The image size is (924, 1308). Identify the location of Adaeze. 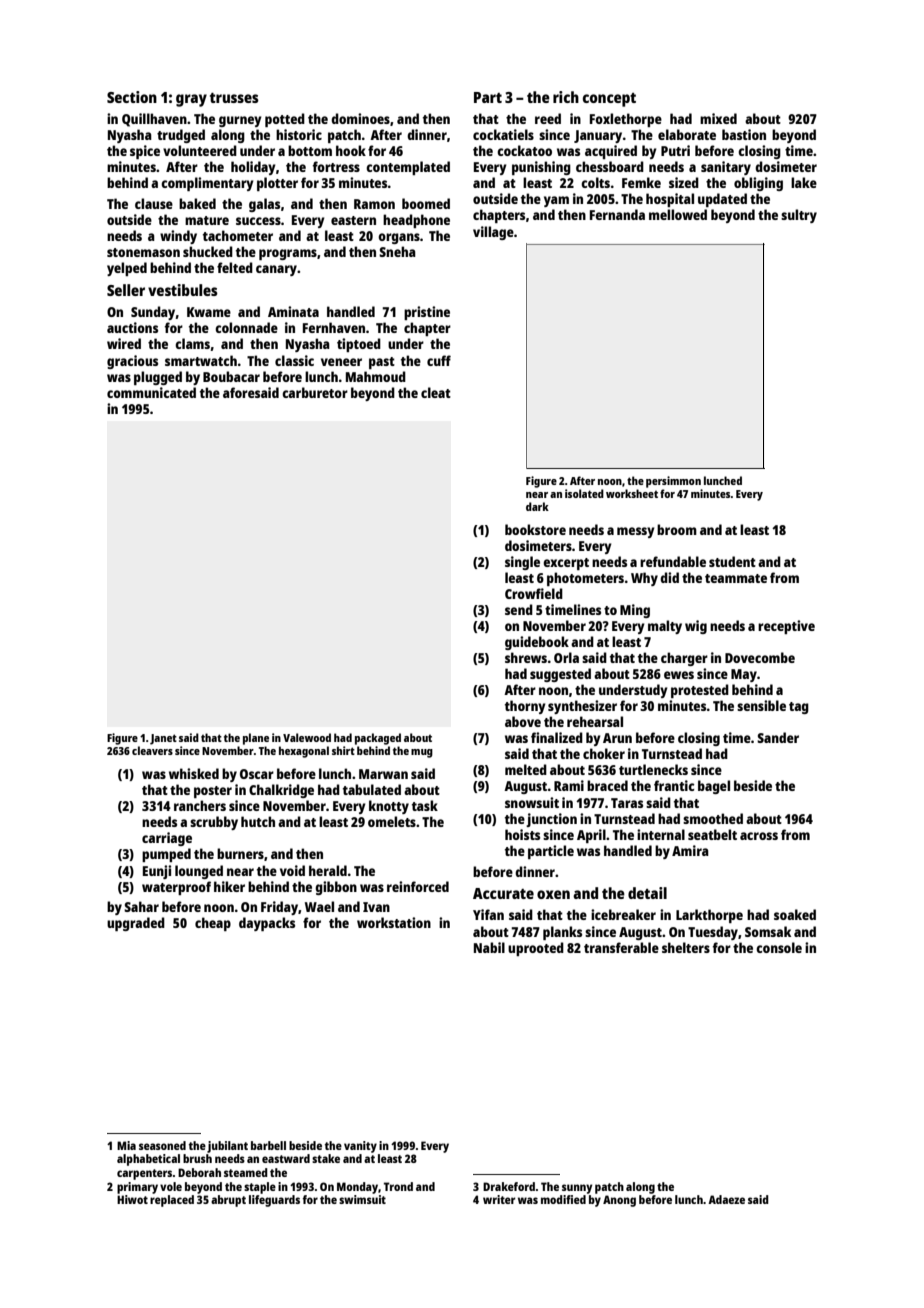
(726, 1199).
